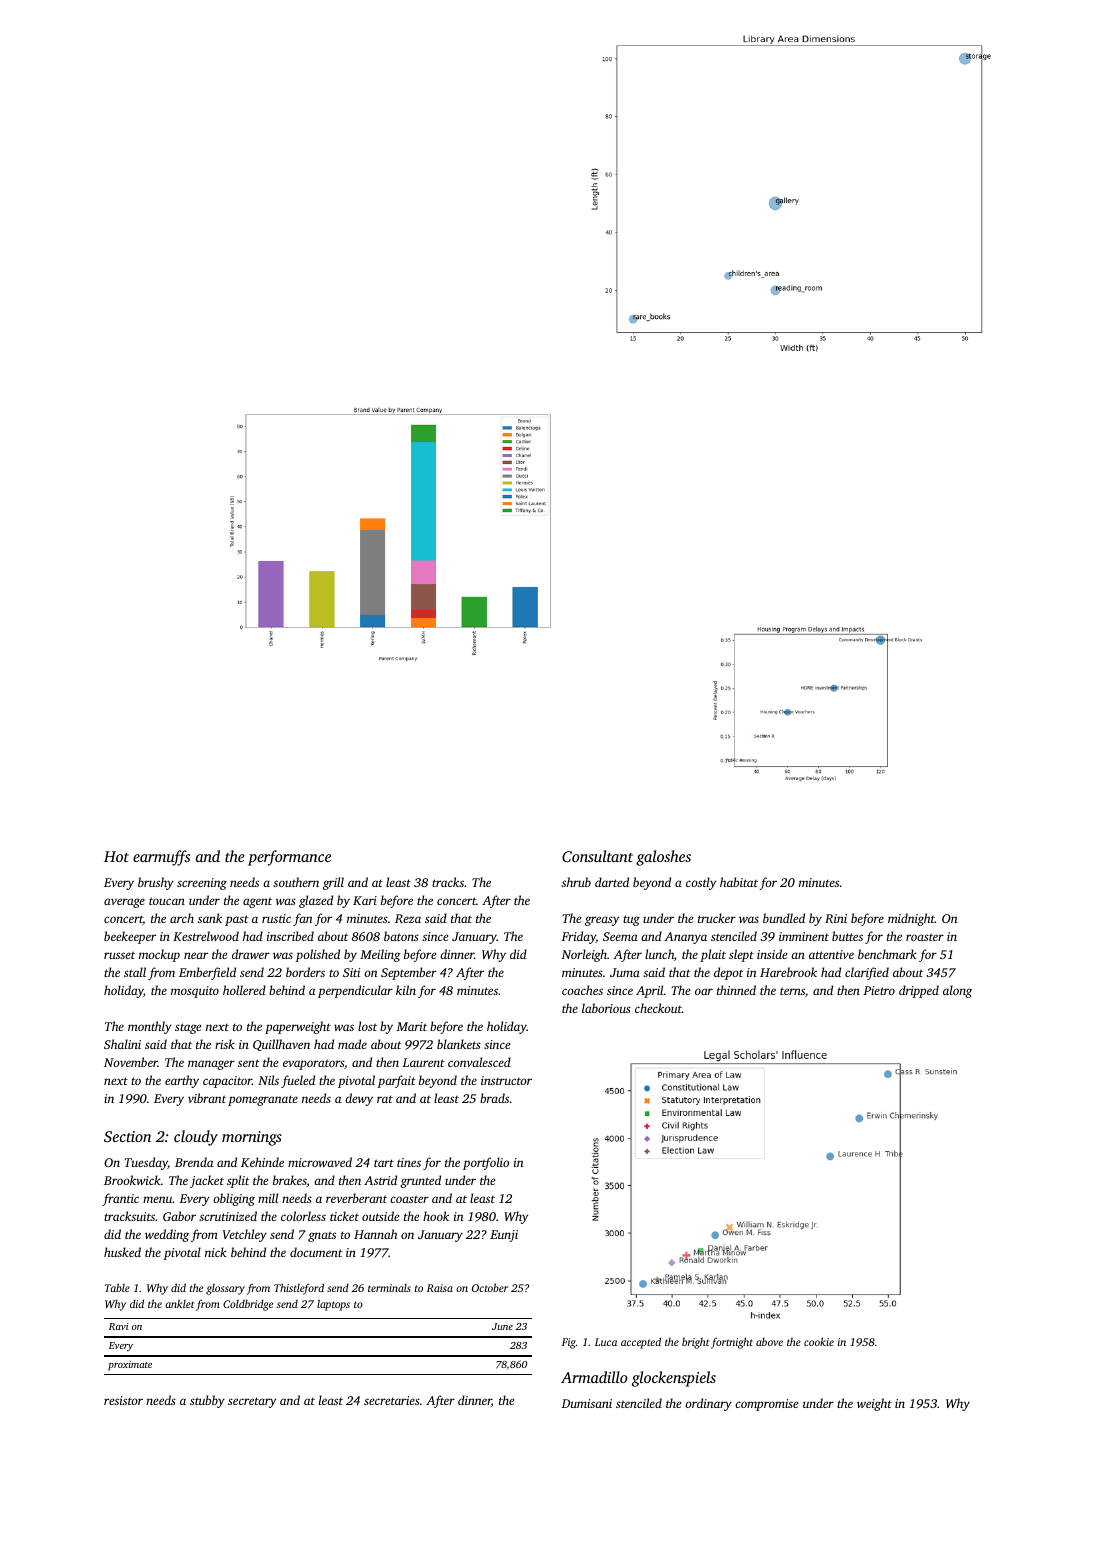 Image resolution: width=1094 pixels, height=1547 pixels. What do you see at coordinates (494, 1098) in the screenshot?
I see `brads` at bounding box center [494, 1098].
